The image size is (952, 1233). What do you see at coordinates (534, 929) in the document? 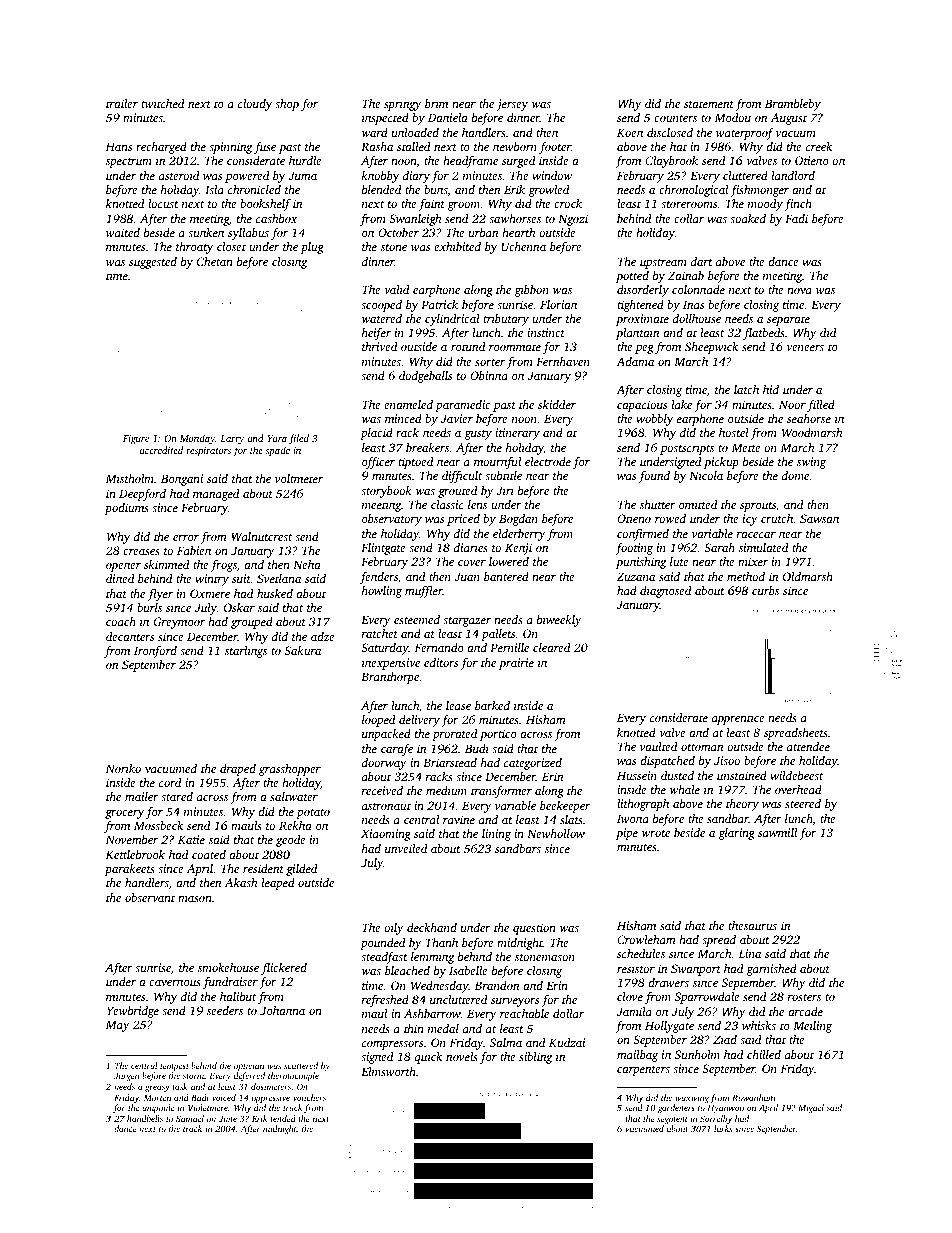
I see `question` at bounding box center [534, 929].
